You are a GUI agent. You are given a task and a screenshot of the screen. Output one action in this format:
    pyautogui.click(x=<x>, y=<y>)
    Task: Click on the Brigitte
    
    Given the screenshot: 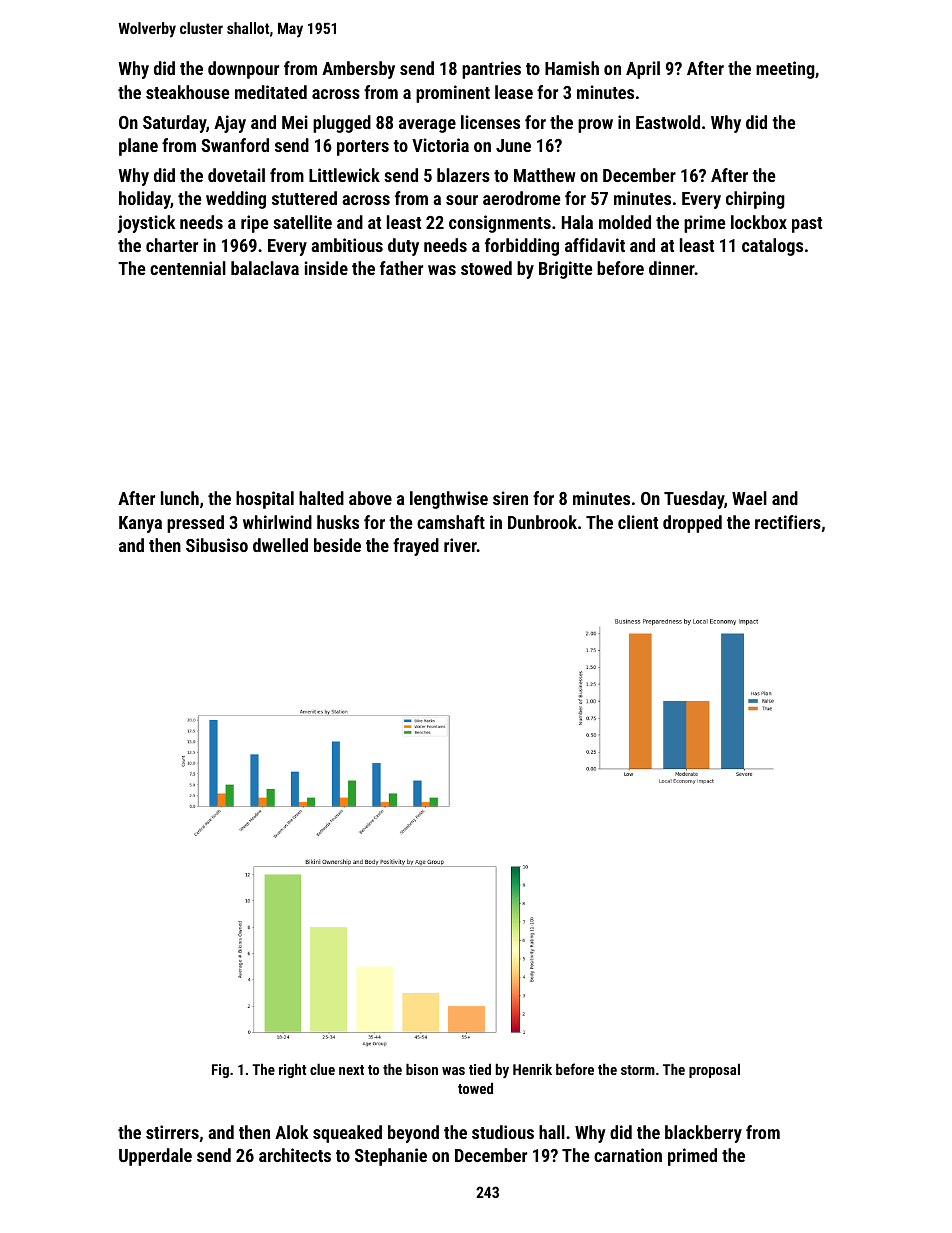 What is the action you would take?
    pyautogui.click(x=565, y=270)
